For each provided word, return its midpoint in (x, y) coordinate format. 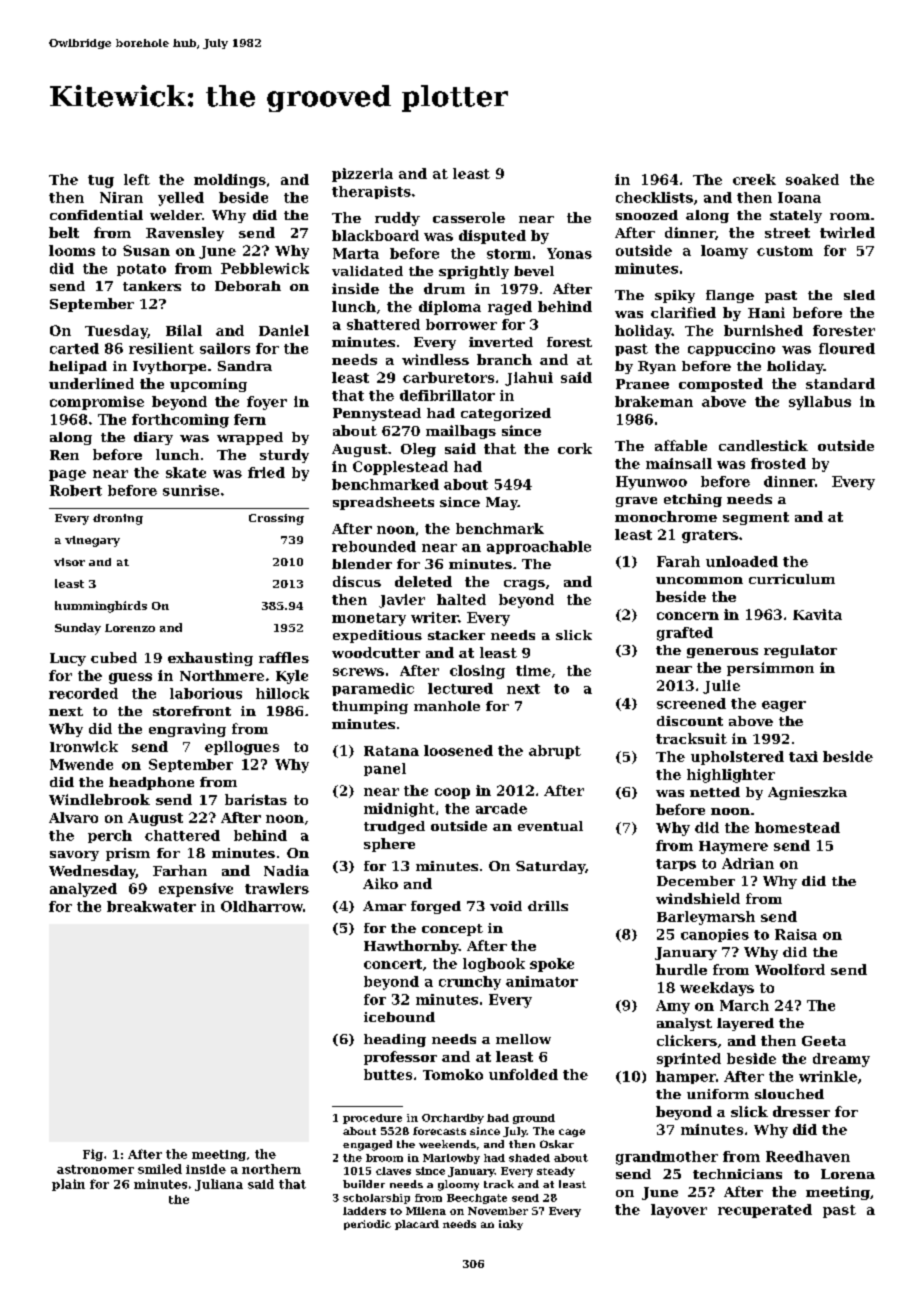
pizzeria (362, 175)
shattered (383, 324)
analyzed (83, 890)
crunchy (470, 983)
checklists (654, 197)
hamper (686, 1077)
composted (721, 385)
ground (534, 1119)
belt (64, 232)
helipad (78, 367)
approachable (539, 547)
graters (710, 536)
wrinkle (828, 1076)
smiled (160, 1169)
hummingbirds (101, 607)
